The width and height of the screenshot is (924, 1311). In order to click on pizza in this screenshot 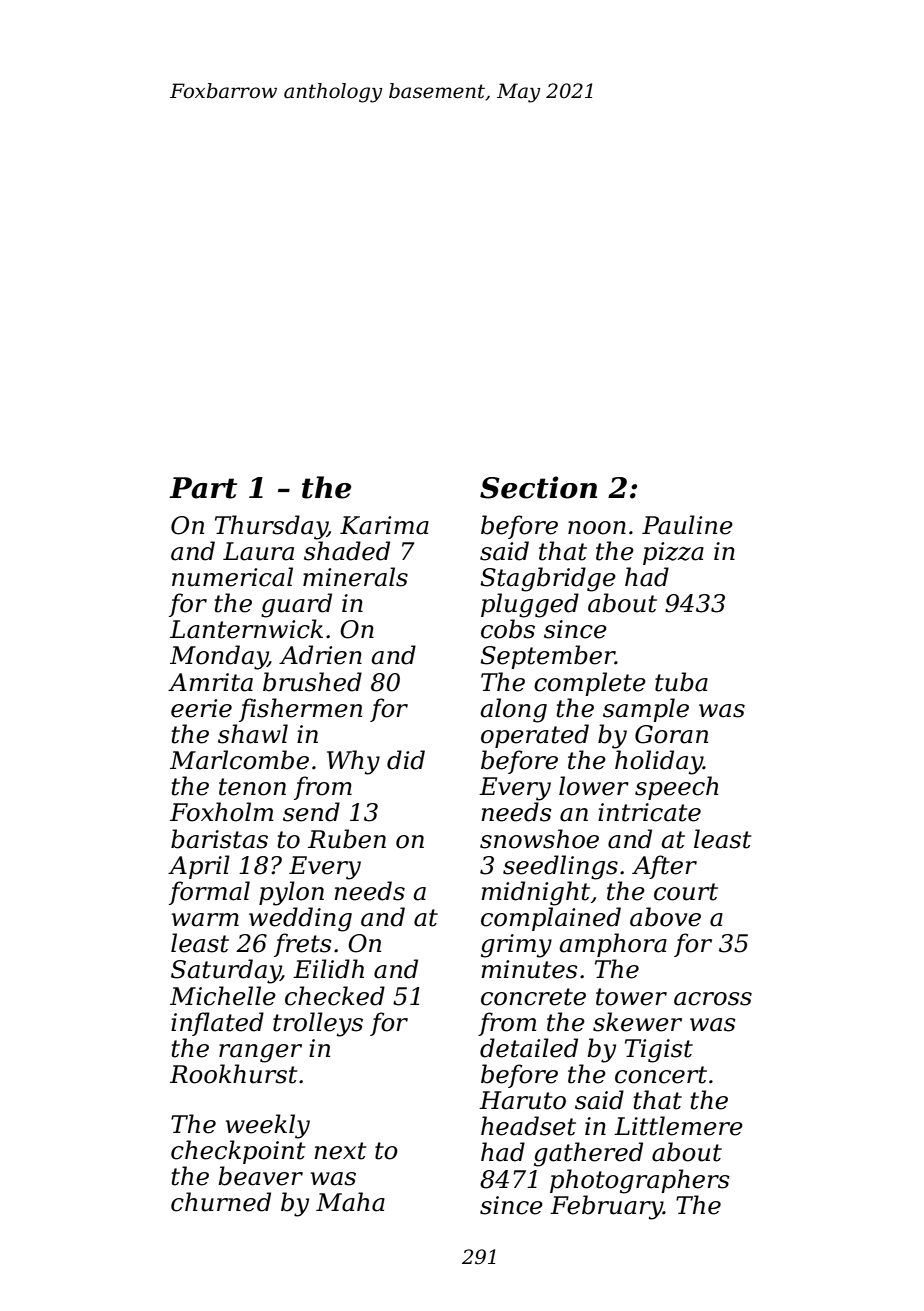, I will do `click(673, 553)`.
